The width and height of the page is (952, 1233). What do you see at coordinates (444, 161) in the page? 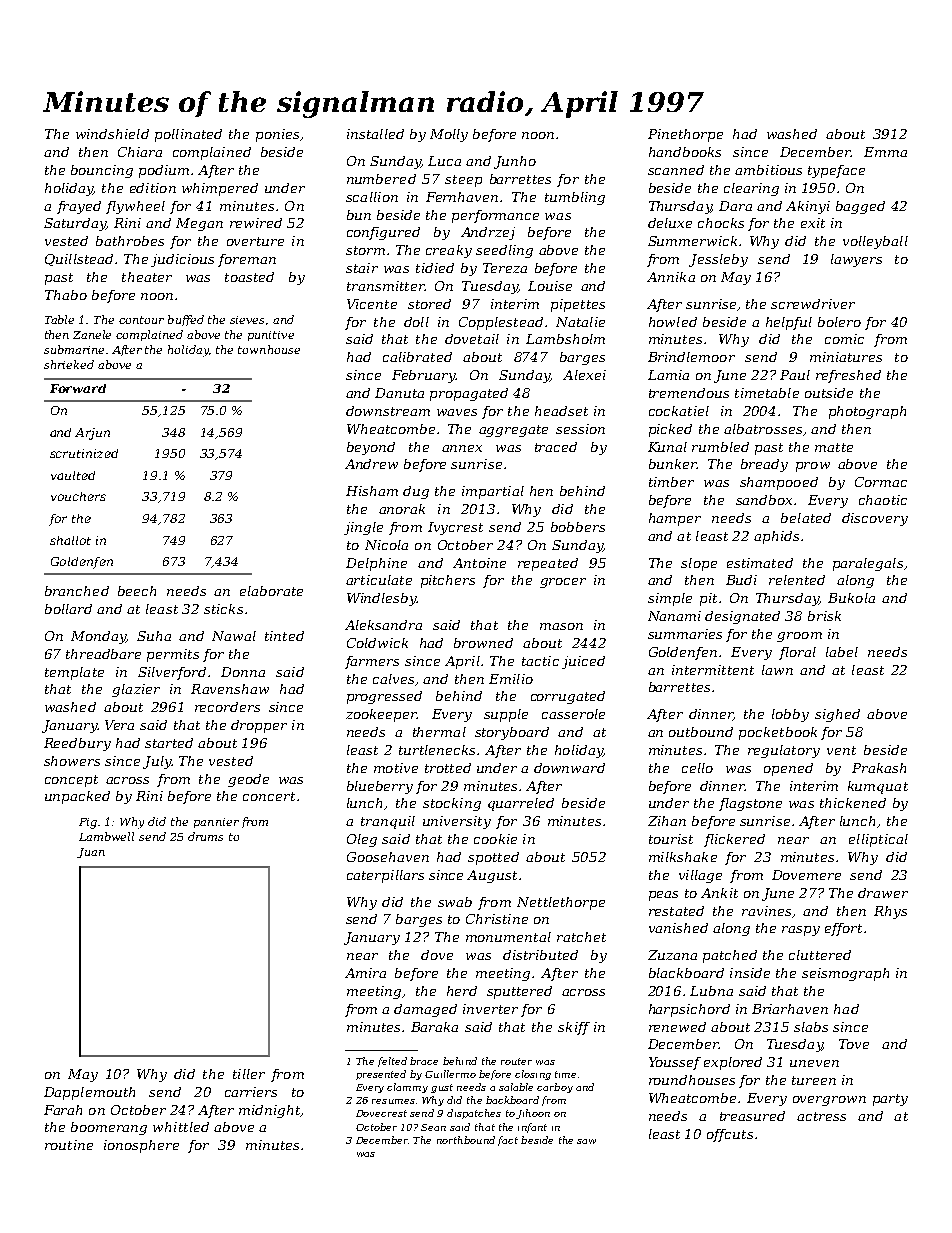
I see `Luca` at bounding box center [444, 161].
